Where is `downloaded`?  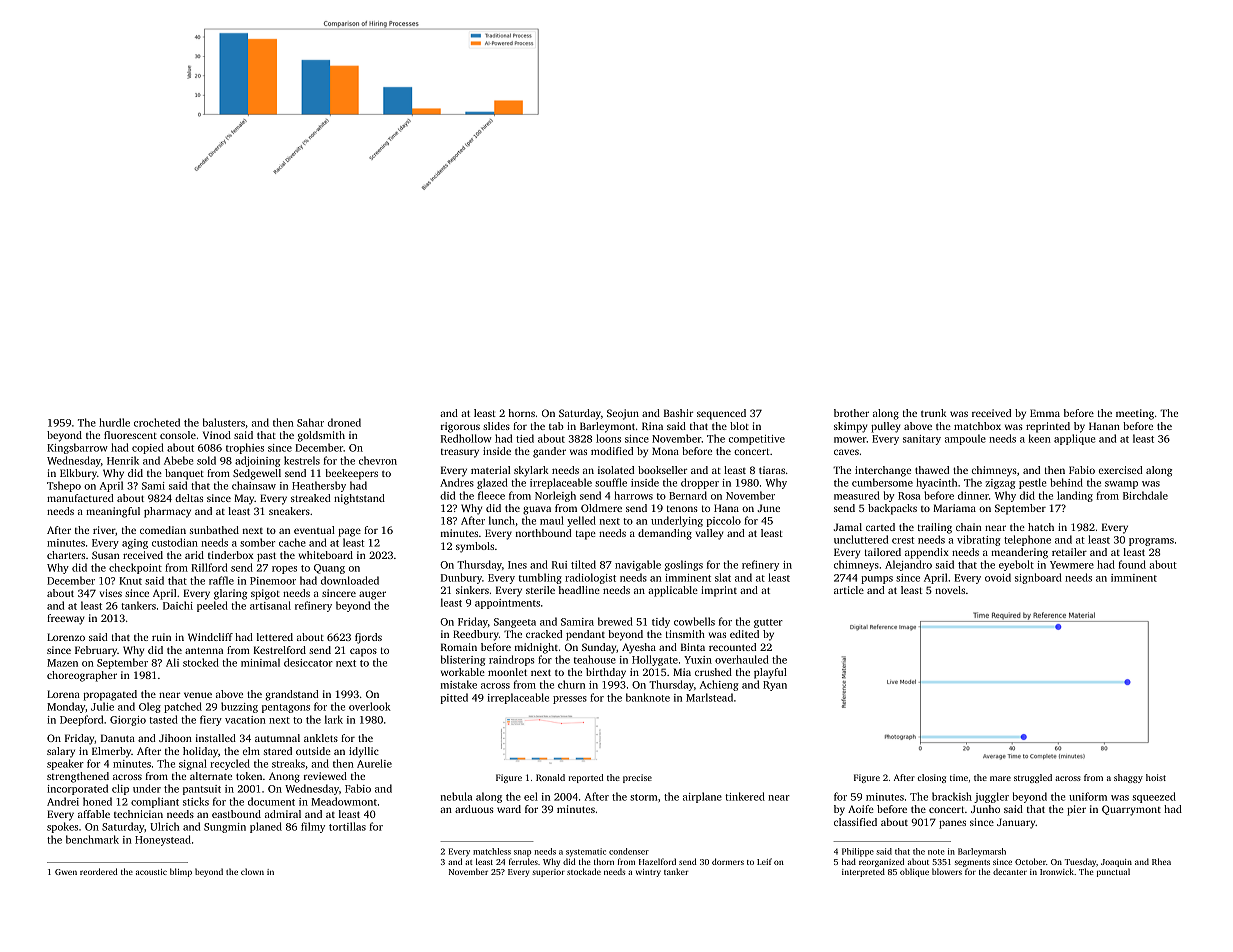
downloaded is located at coordinates (350, 580).
